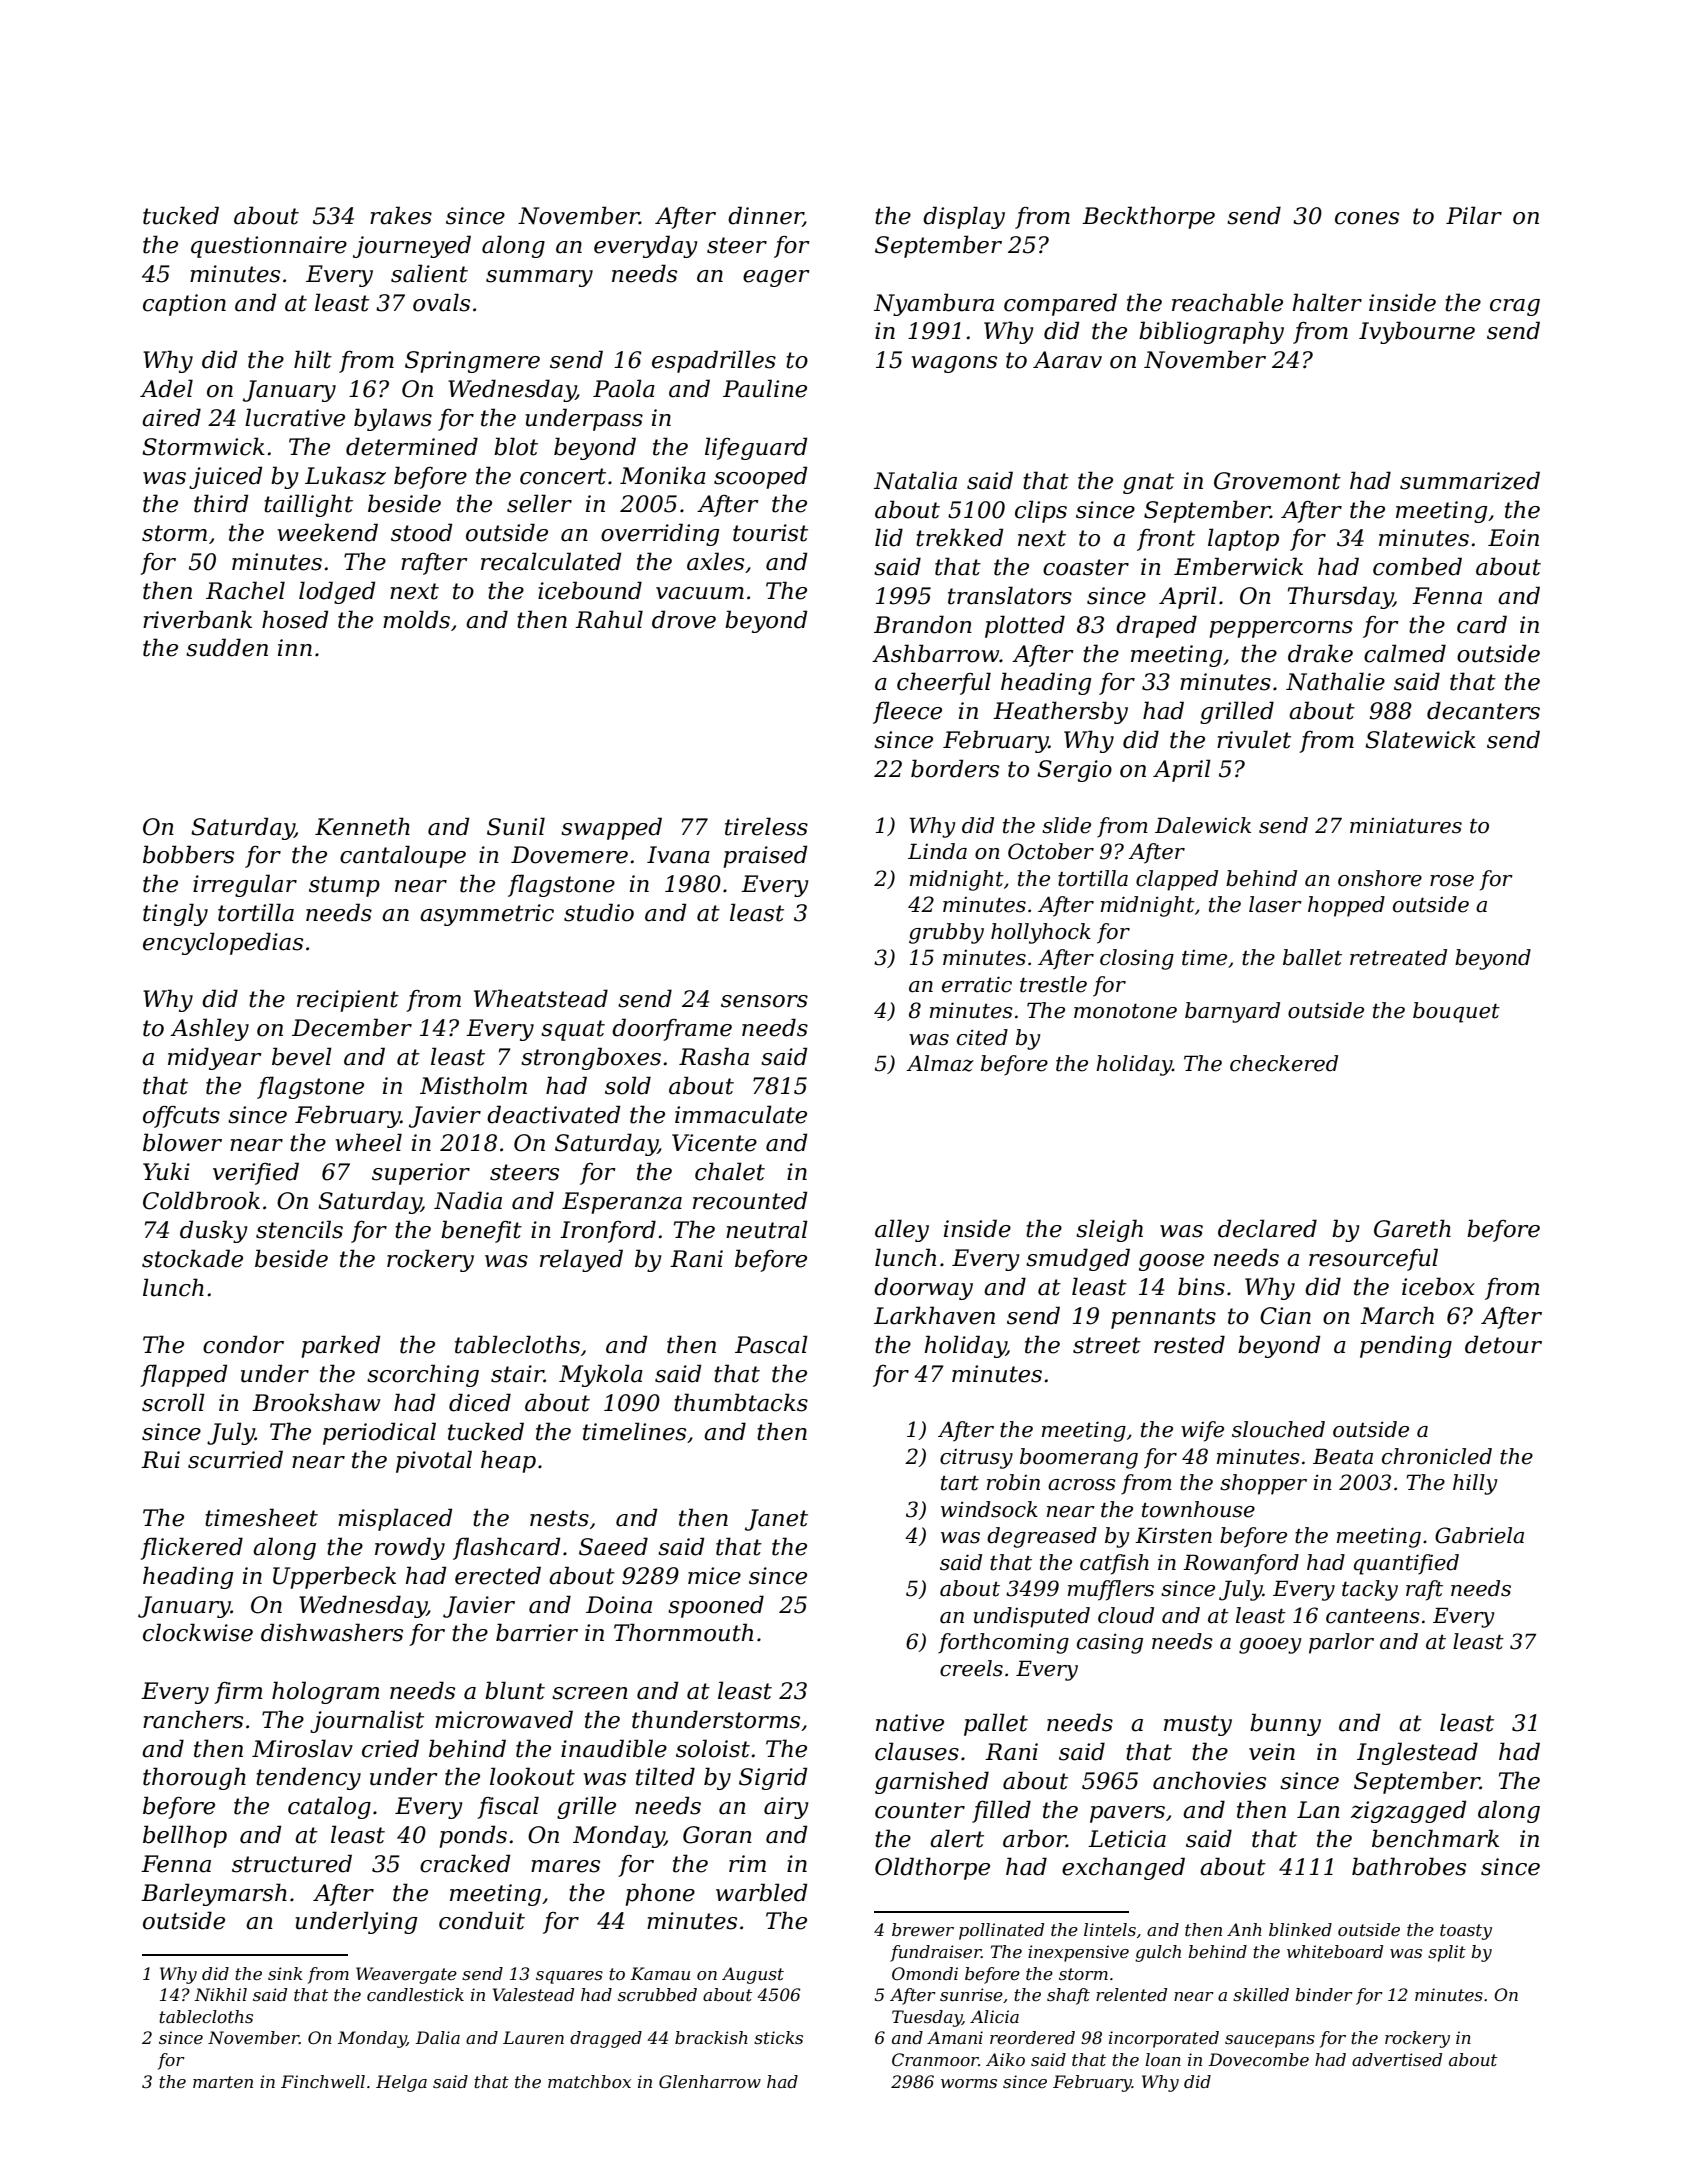  Describe the element at coordinates (1259, 2059) in the page. I see `Dovecombe` at that location.
